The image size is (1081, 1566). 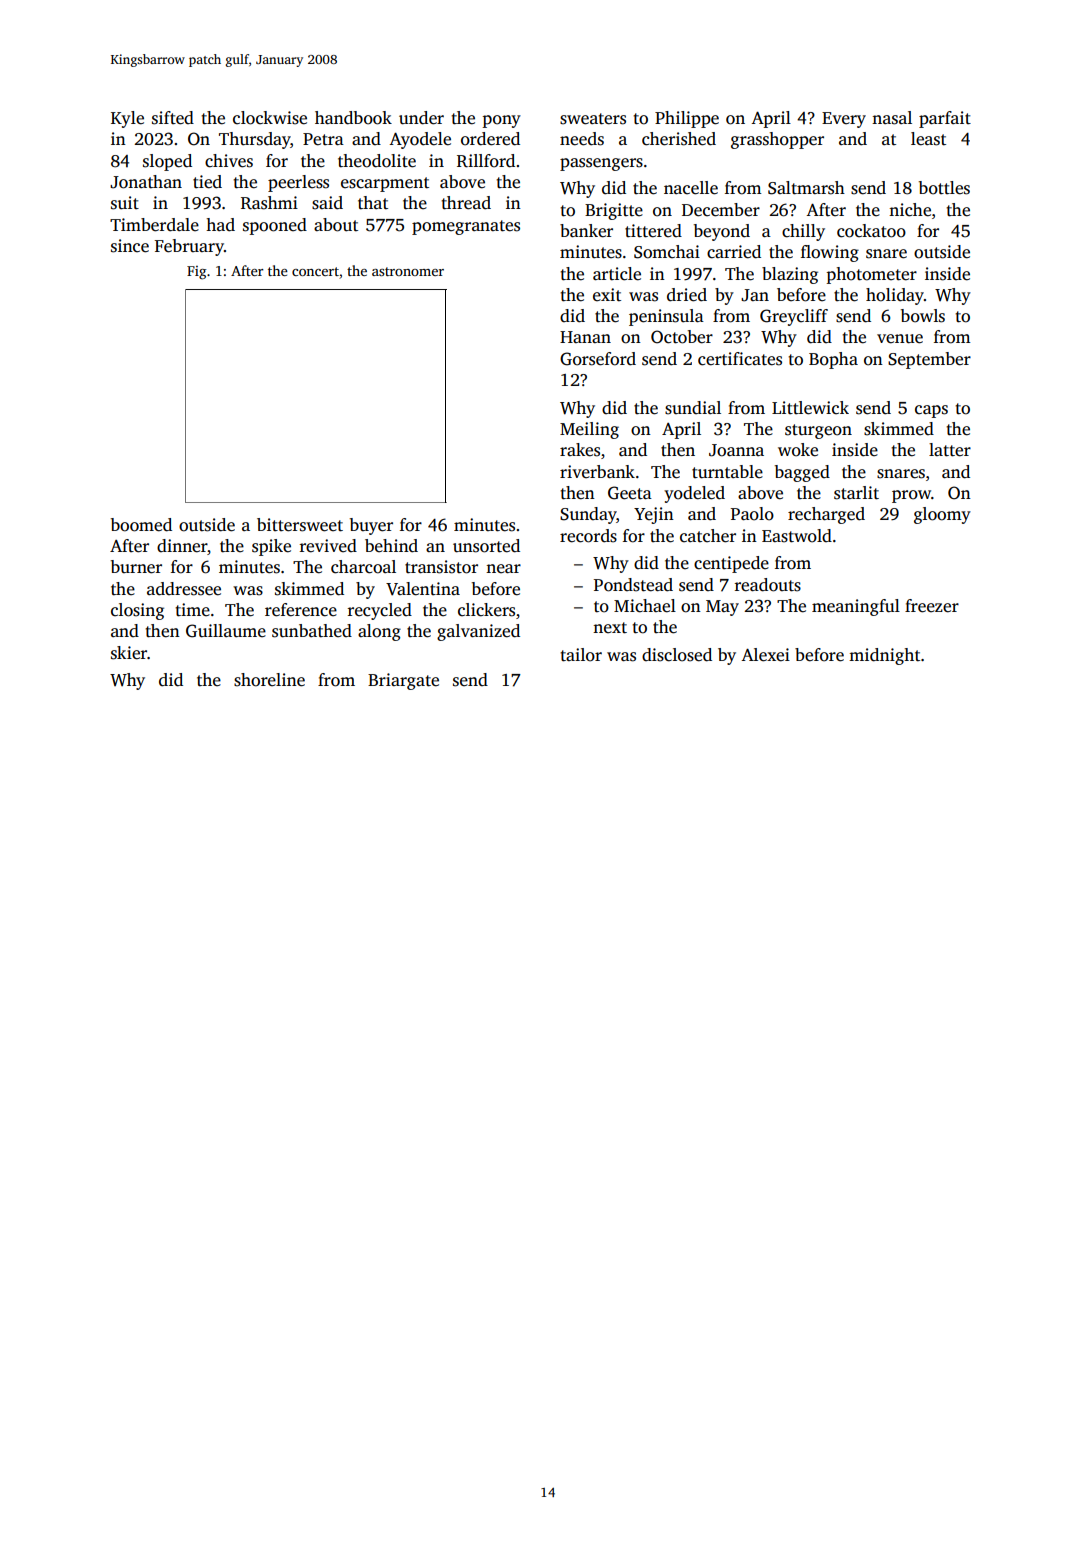 What do you see at coordinates (588, 536) in the screenshot?
I see `records` at bounding box center [588, 536].
